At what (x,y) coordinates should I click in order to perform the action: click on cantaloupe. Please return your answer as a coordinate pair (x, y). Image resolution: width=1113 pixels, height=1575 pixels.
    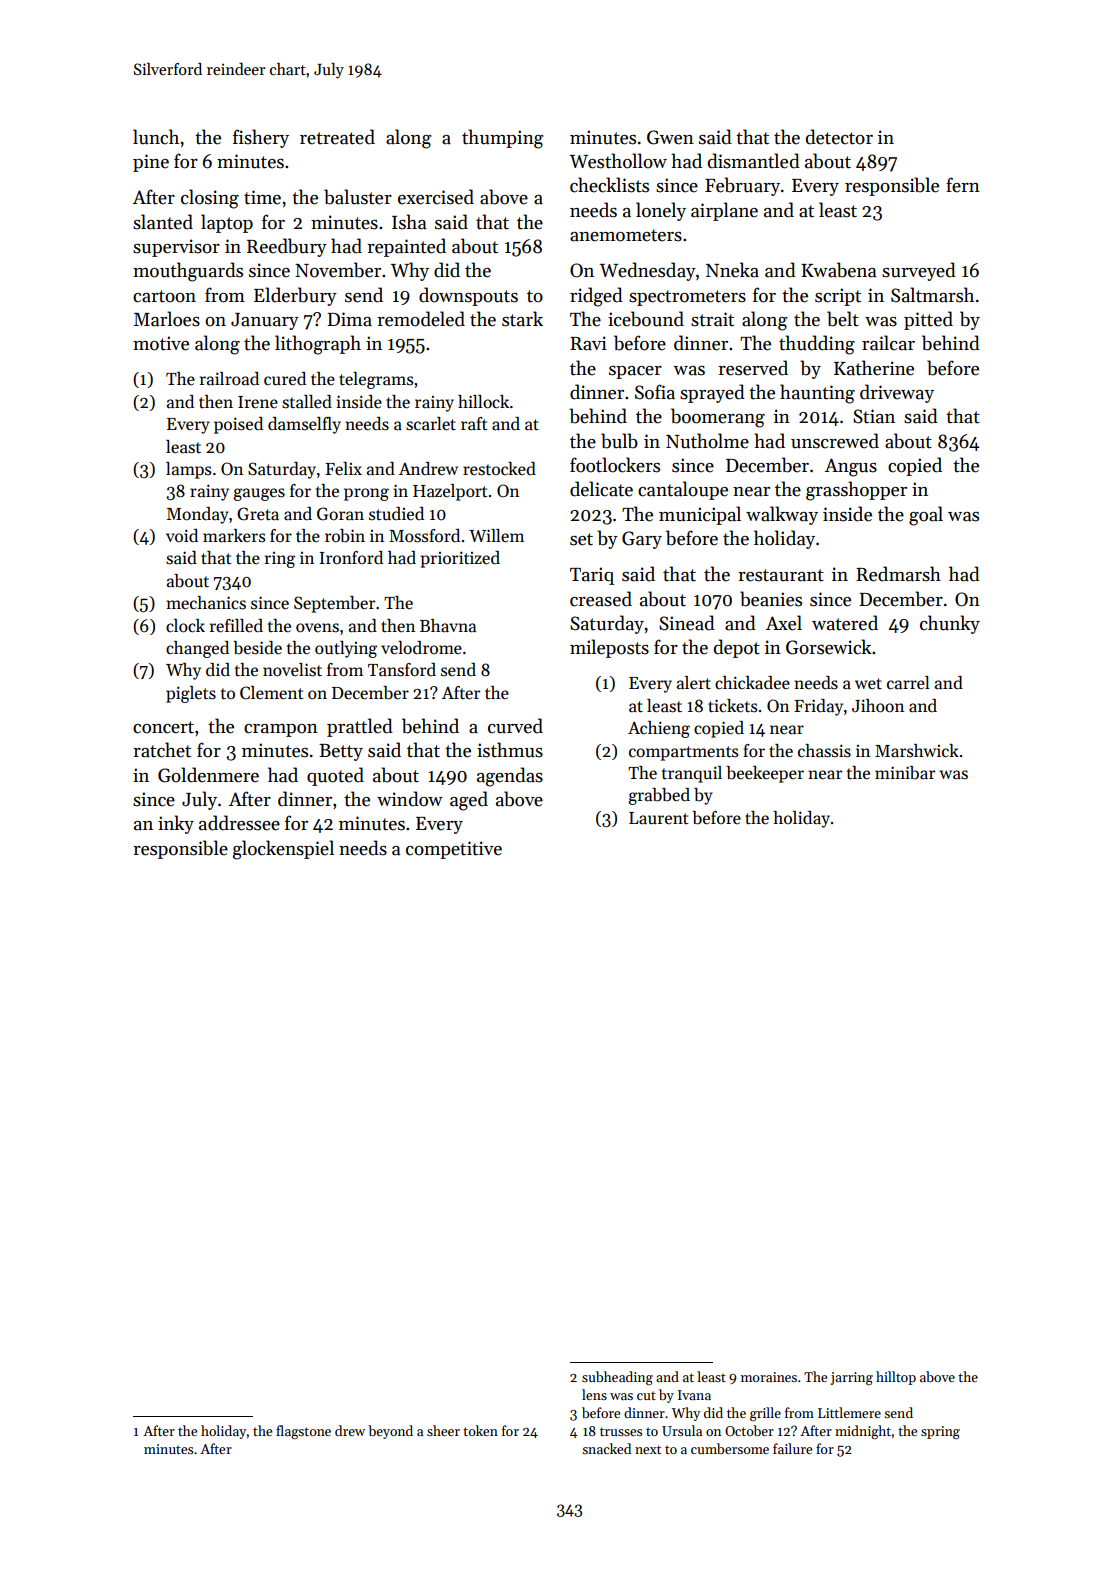
    Looking at the image, I should click on (683, 490).
